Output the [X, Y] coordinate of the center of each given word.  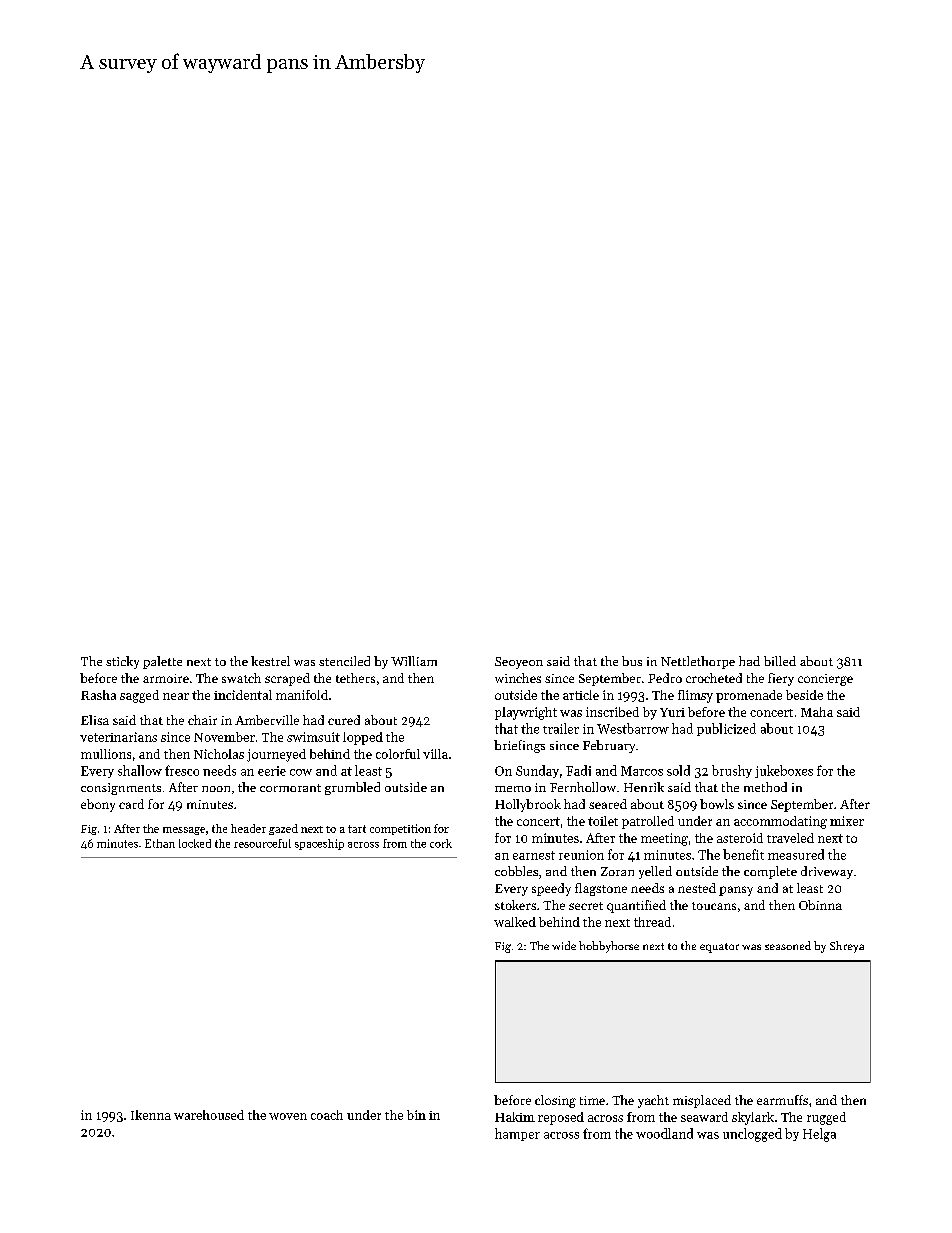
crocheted [714, 678]
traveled [790, 838]
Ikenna [151, 1115]
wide [564, 945]
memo [513, 789]
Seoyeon [519, 663]
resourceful [262, 843]
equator [719, 948]
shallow [140, 770]
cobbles [516, 871]
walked [515, 922]
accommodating [780, 822]
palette [162, 662]
